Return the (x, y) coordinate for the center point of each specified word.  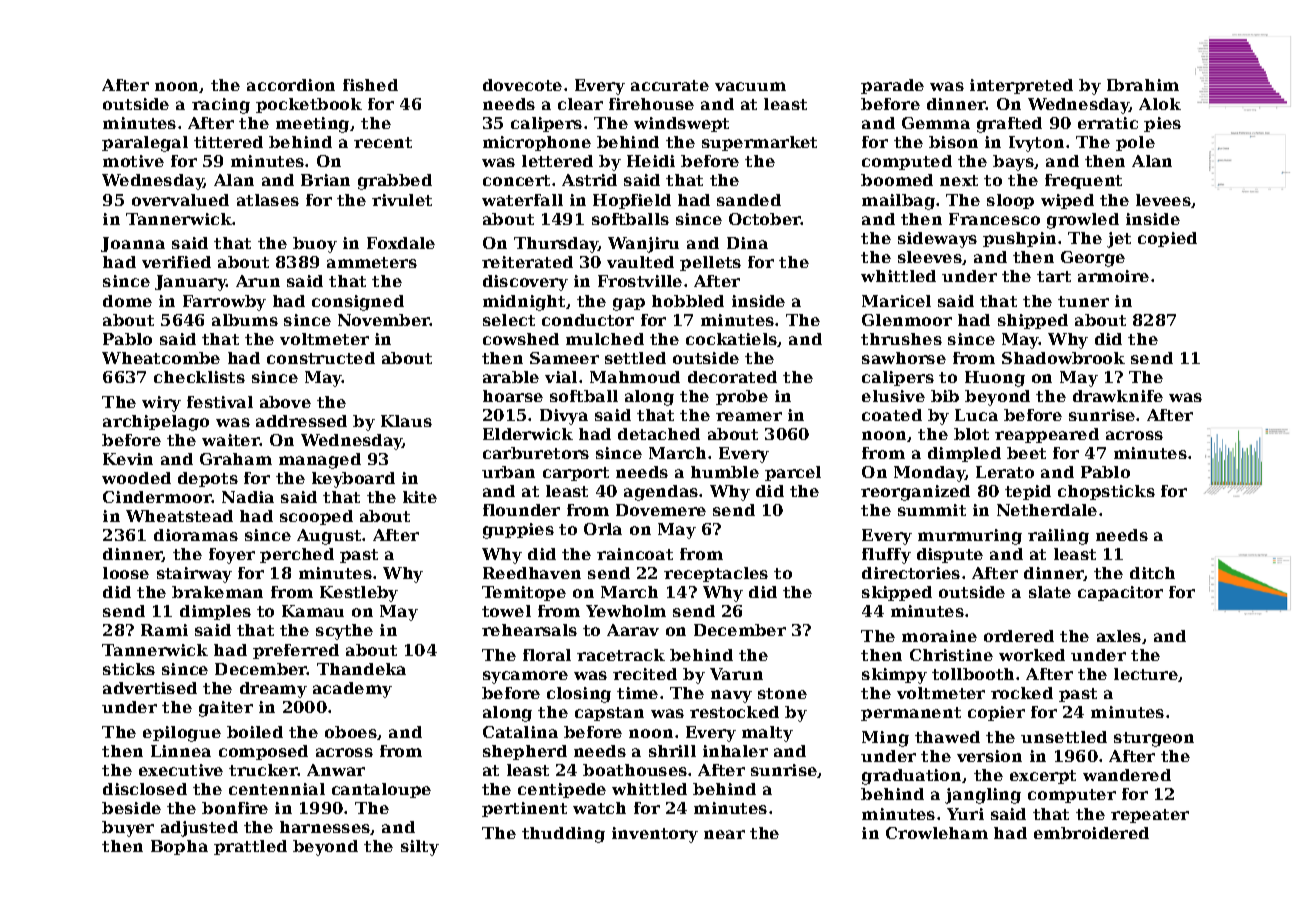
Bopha (179, 847)
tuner (1083, 301)
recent (383, 142)
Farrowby (224, 303)
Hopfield (632, 201)
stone (782, 693)
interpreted (1021, 86)
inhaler (735, 751)
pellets (710, 263)
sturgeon (1154, 739)
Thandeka (361, 669)
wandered (1127, 775)
